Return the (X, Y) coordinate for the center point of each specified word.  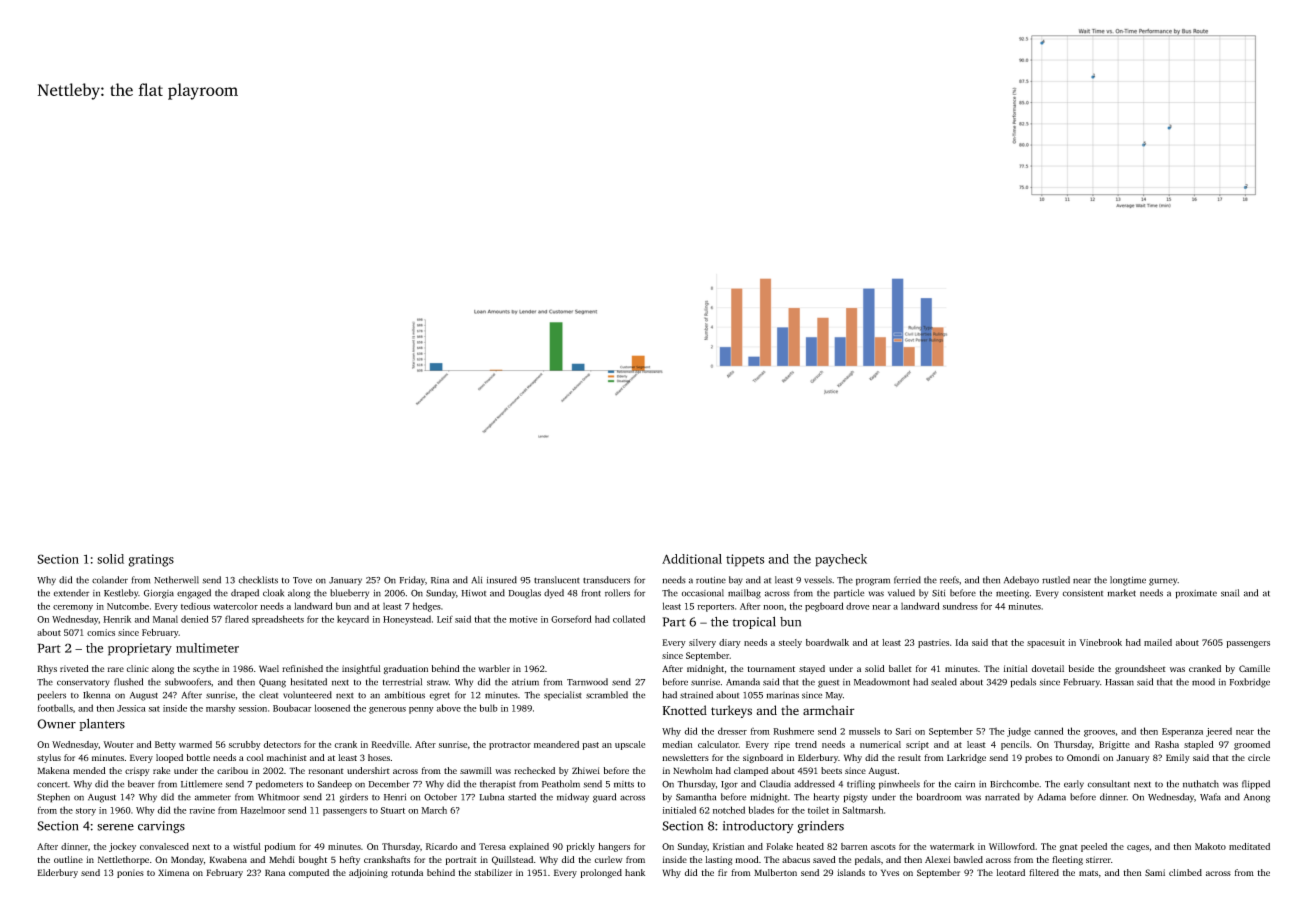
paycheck (841, 560)
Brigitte (1114, 745)
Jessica (131, 708)
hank (635, 872)
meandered (556, 744)
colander (110, 580)
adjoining (368, 873)
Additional (692, 559)
